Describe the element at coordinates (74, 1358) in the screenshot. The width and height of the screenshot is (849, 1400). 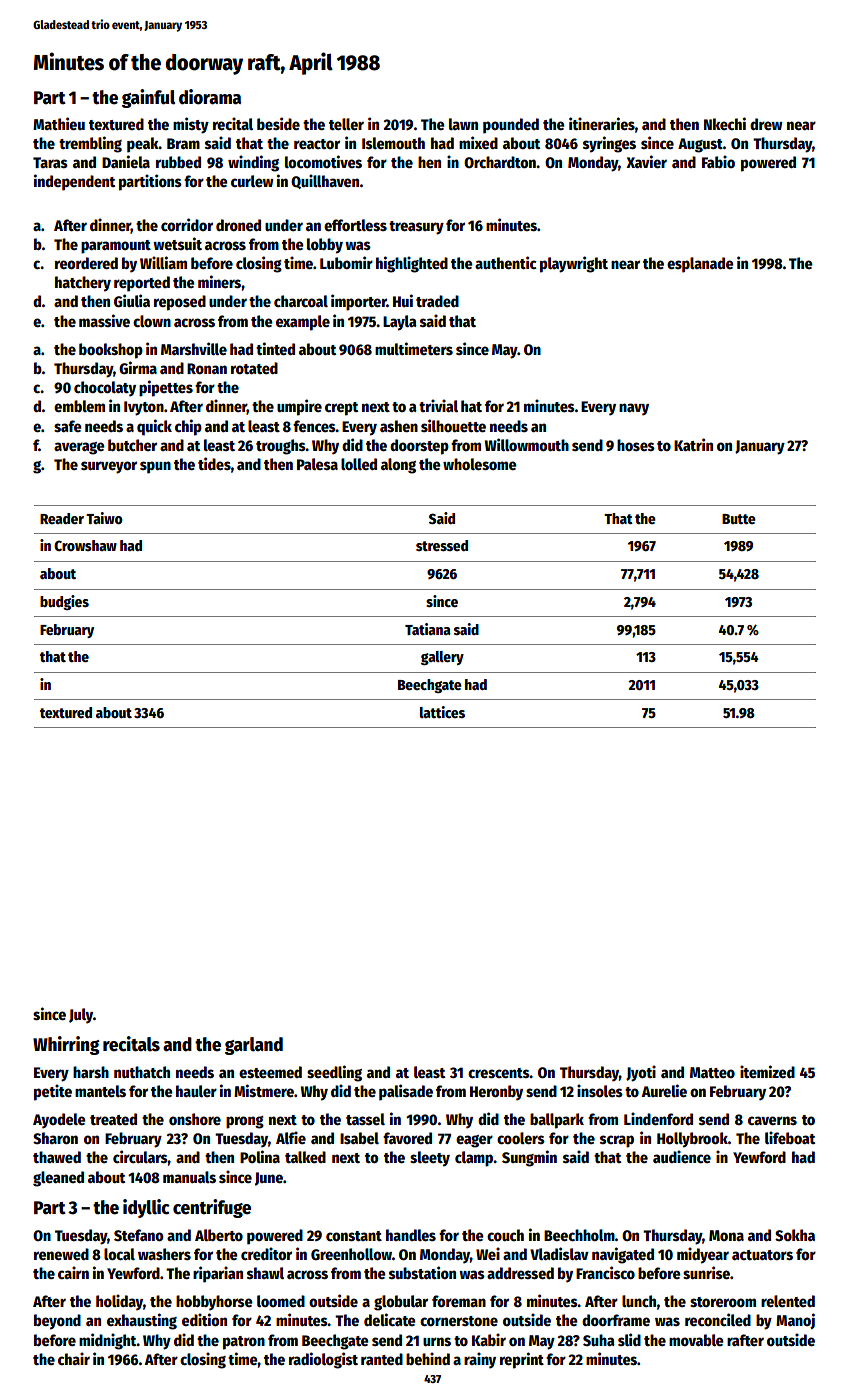
I see `chair` at that location.
